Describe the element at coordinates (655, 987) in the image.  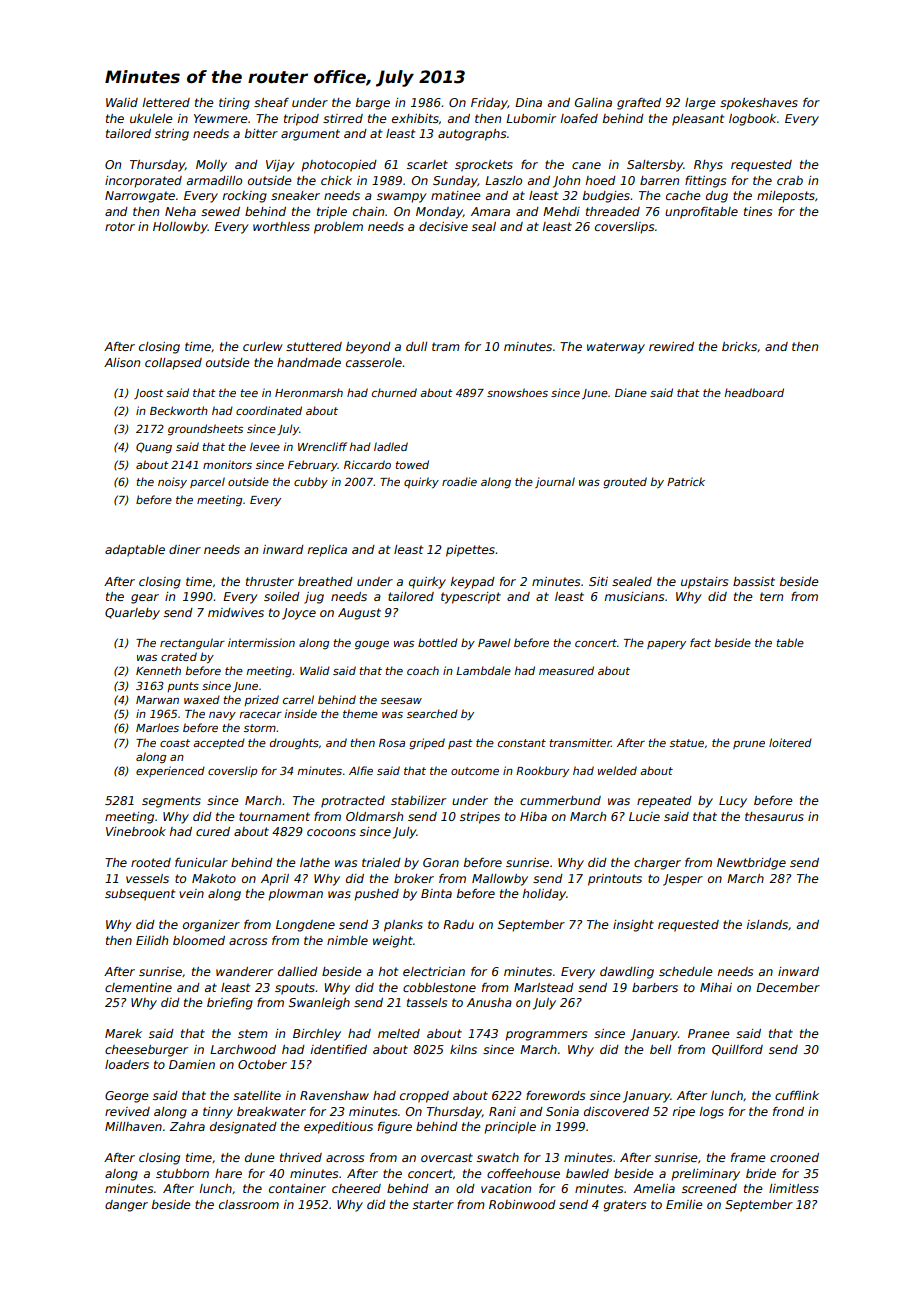
I see `barbers` at that location.
